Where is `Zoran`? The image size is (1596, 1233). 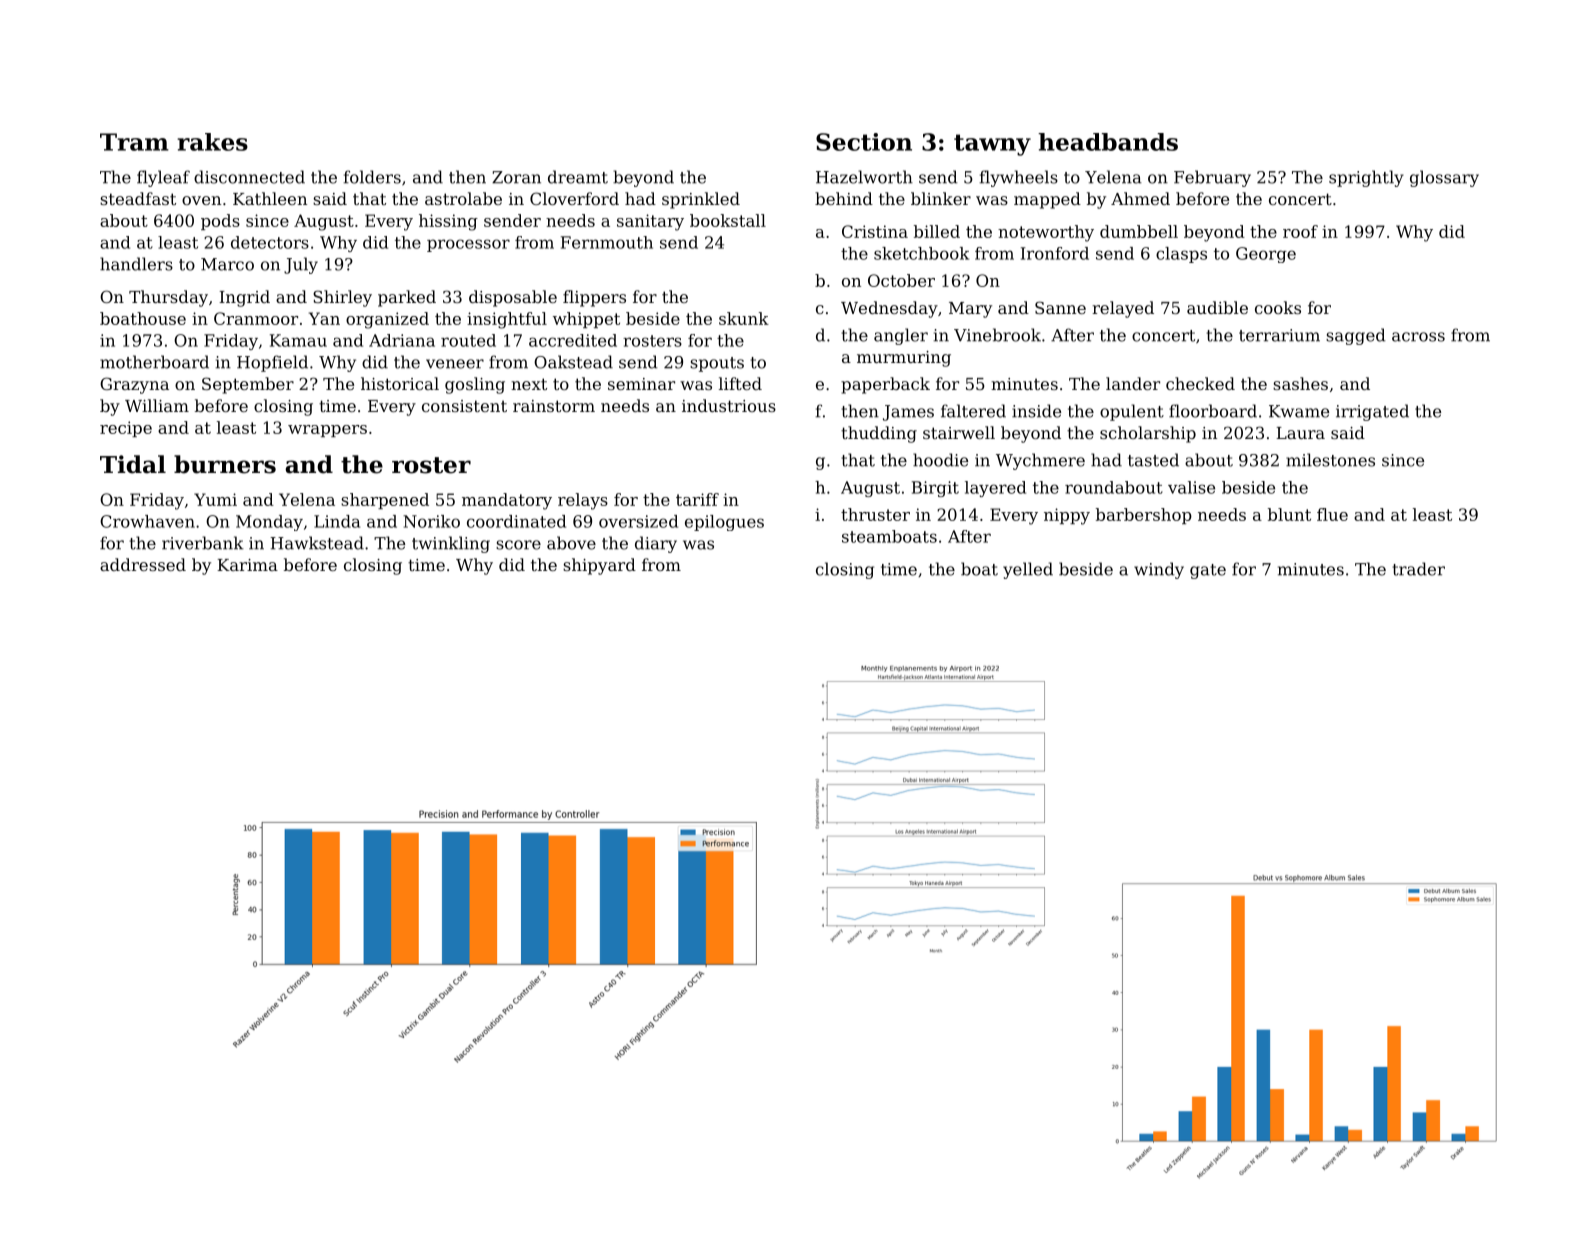 Zoran is located at coordinates (516, 177).
